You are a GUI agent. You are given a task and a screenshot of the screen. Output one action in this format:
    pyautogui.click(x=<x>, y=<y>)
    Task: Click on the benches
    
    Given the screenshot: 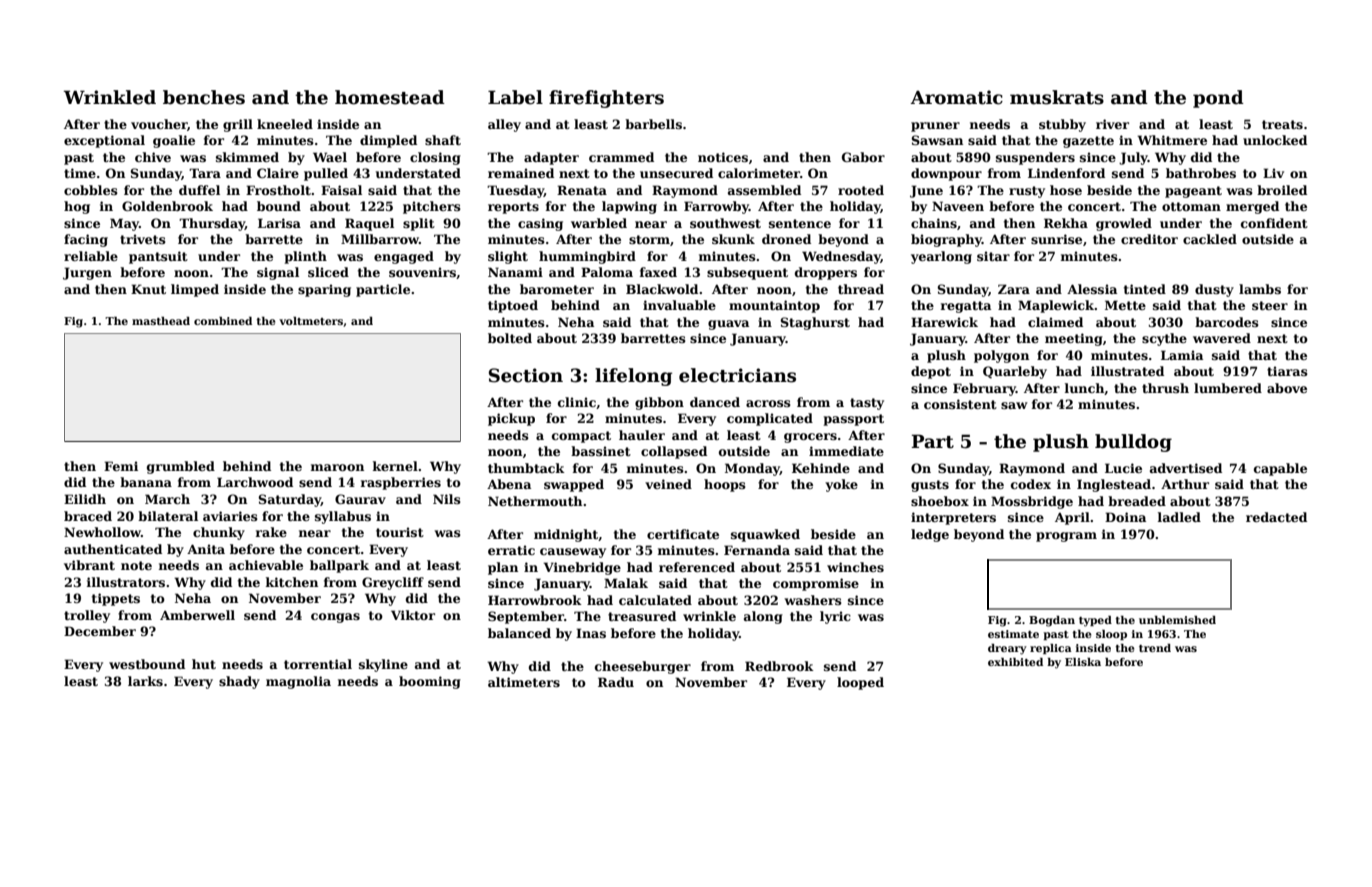 What is the action you would take?
    pyautogui.click(x=204, y=97)
